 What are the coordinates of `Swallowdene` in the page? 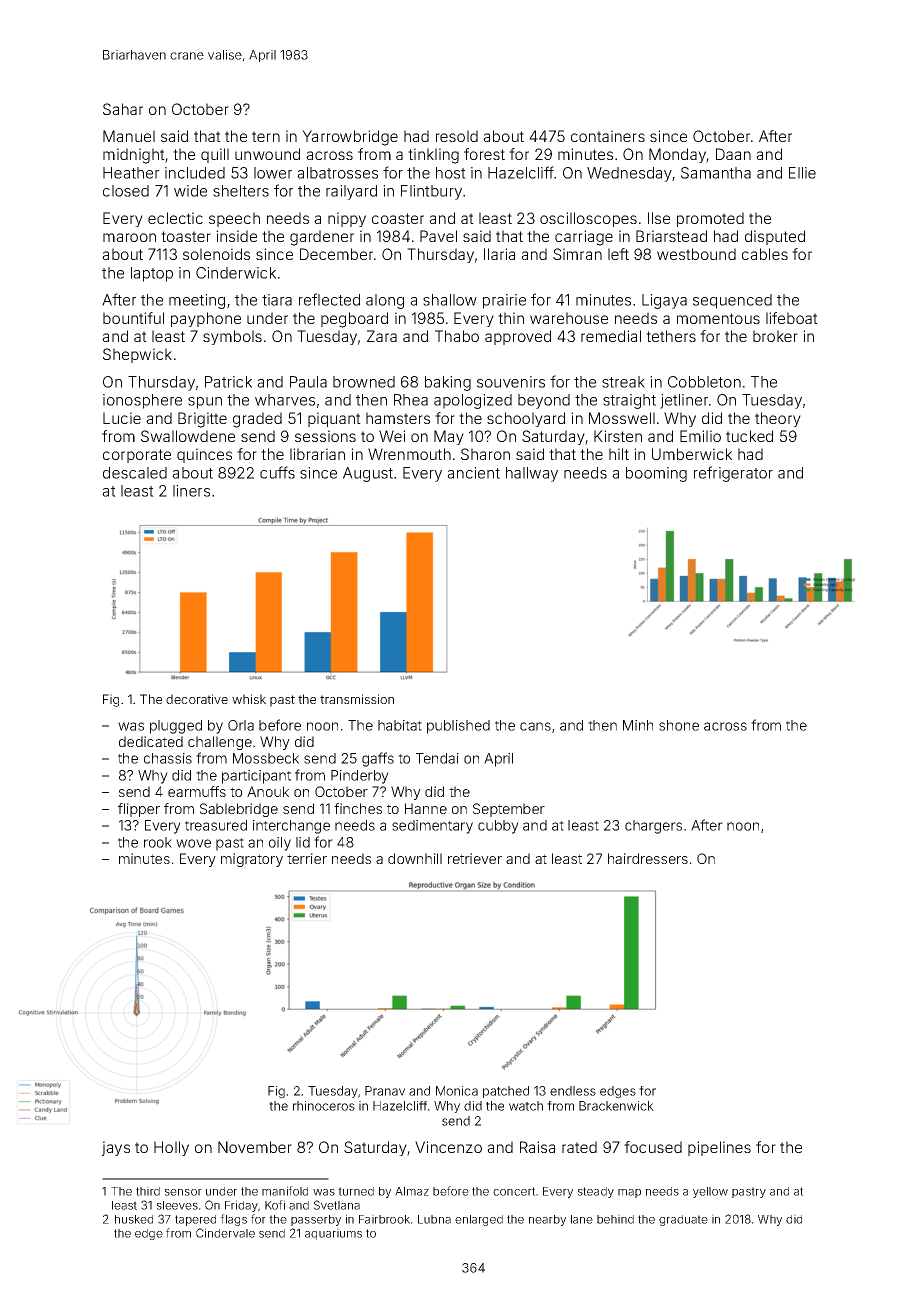 It's located at (188, 436).
